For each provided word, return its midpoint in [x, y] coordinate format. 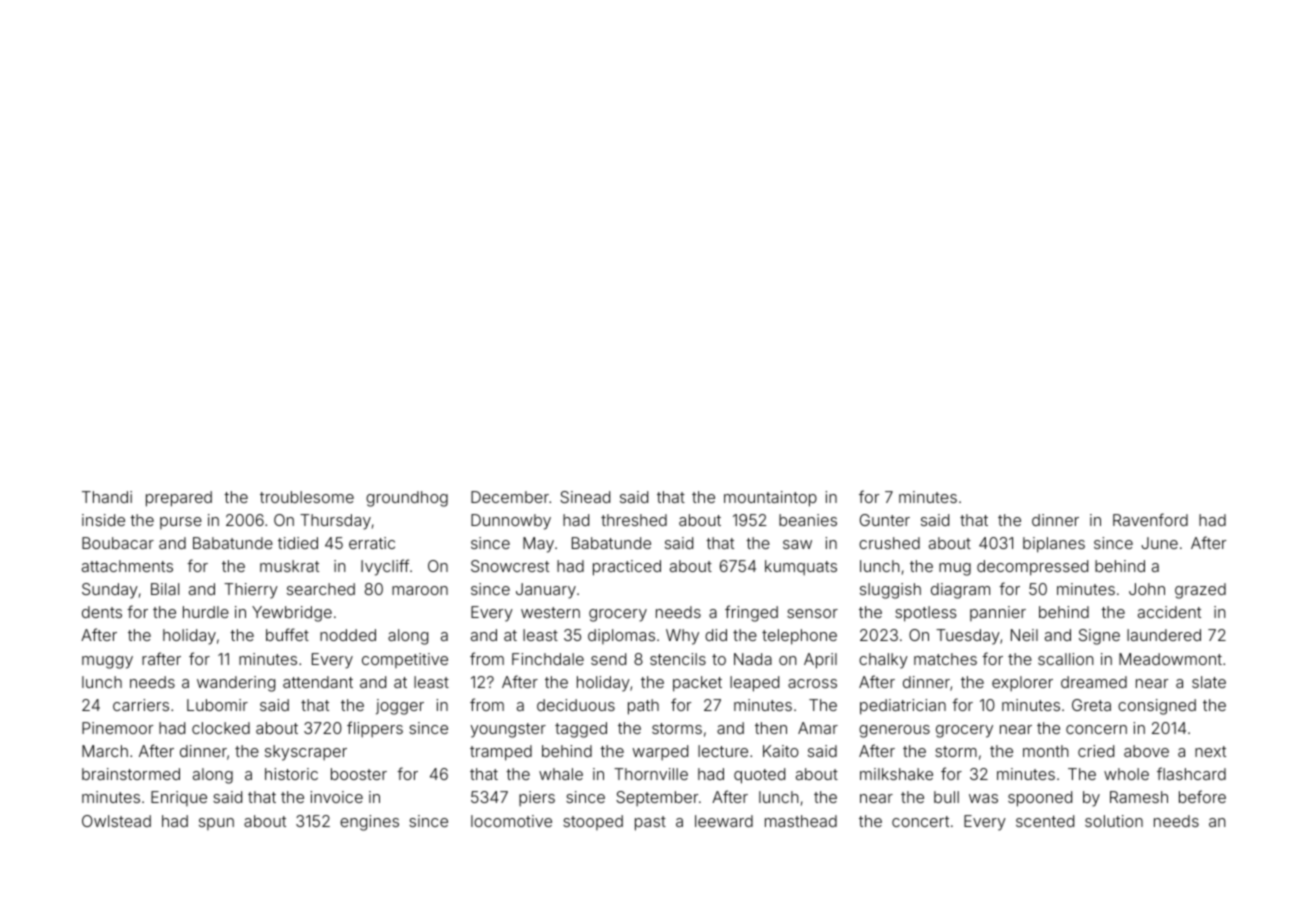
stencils [678, 659]
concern [1096, 729]
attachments [127, 566]
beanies [808, 520]
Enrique [179, 798]
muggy [107, 662]
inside [103, 520]
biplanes [1054, 545]
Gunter [885, 520]
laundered [1164, 635]
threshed [634, 520]
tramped [501, 753]
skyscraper [306, 753]
